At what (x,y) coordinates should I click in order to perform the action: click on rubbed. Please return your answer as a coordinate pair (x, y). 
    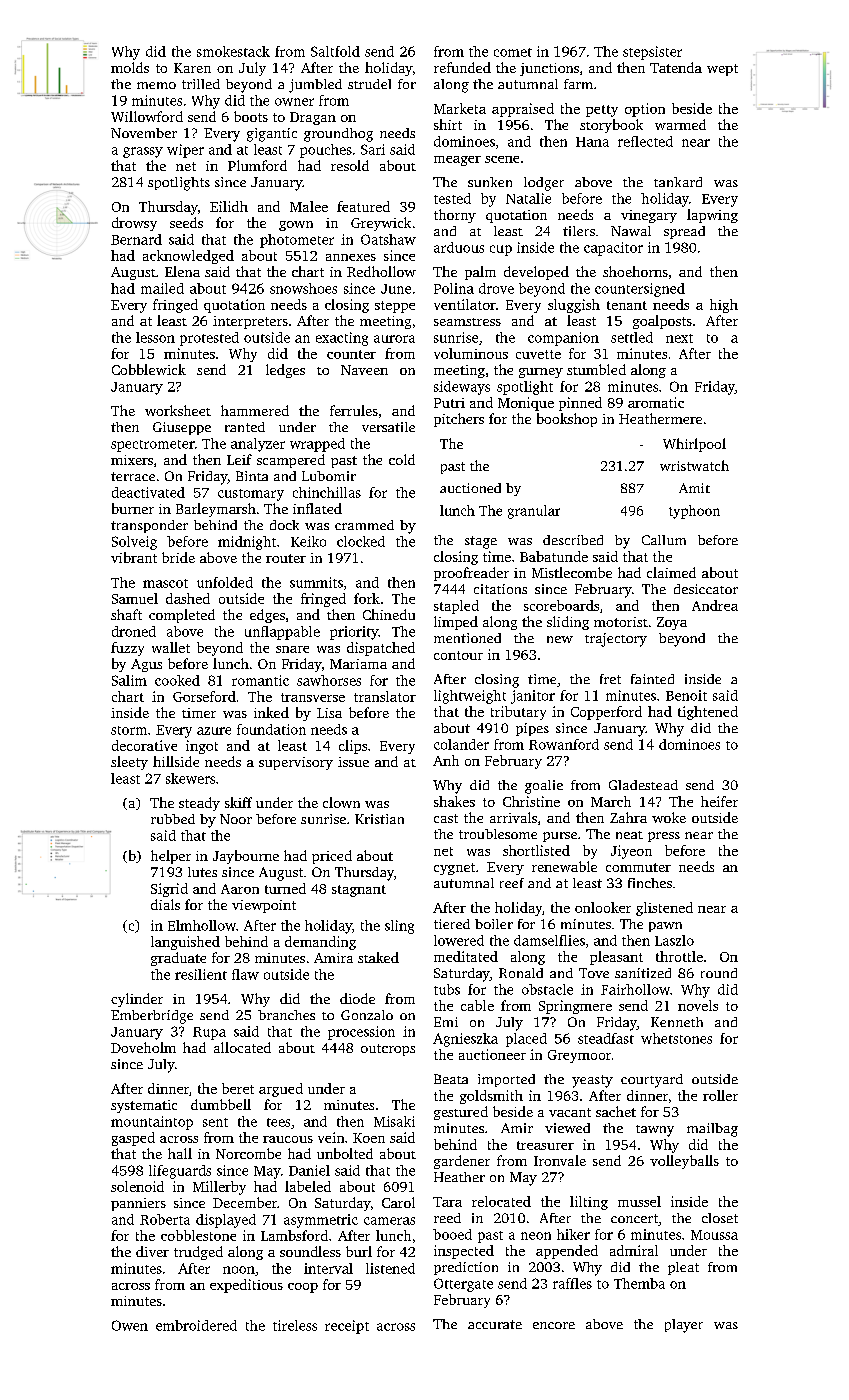
    Looking at the image, I should click on (173, 819).
